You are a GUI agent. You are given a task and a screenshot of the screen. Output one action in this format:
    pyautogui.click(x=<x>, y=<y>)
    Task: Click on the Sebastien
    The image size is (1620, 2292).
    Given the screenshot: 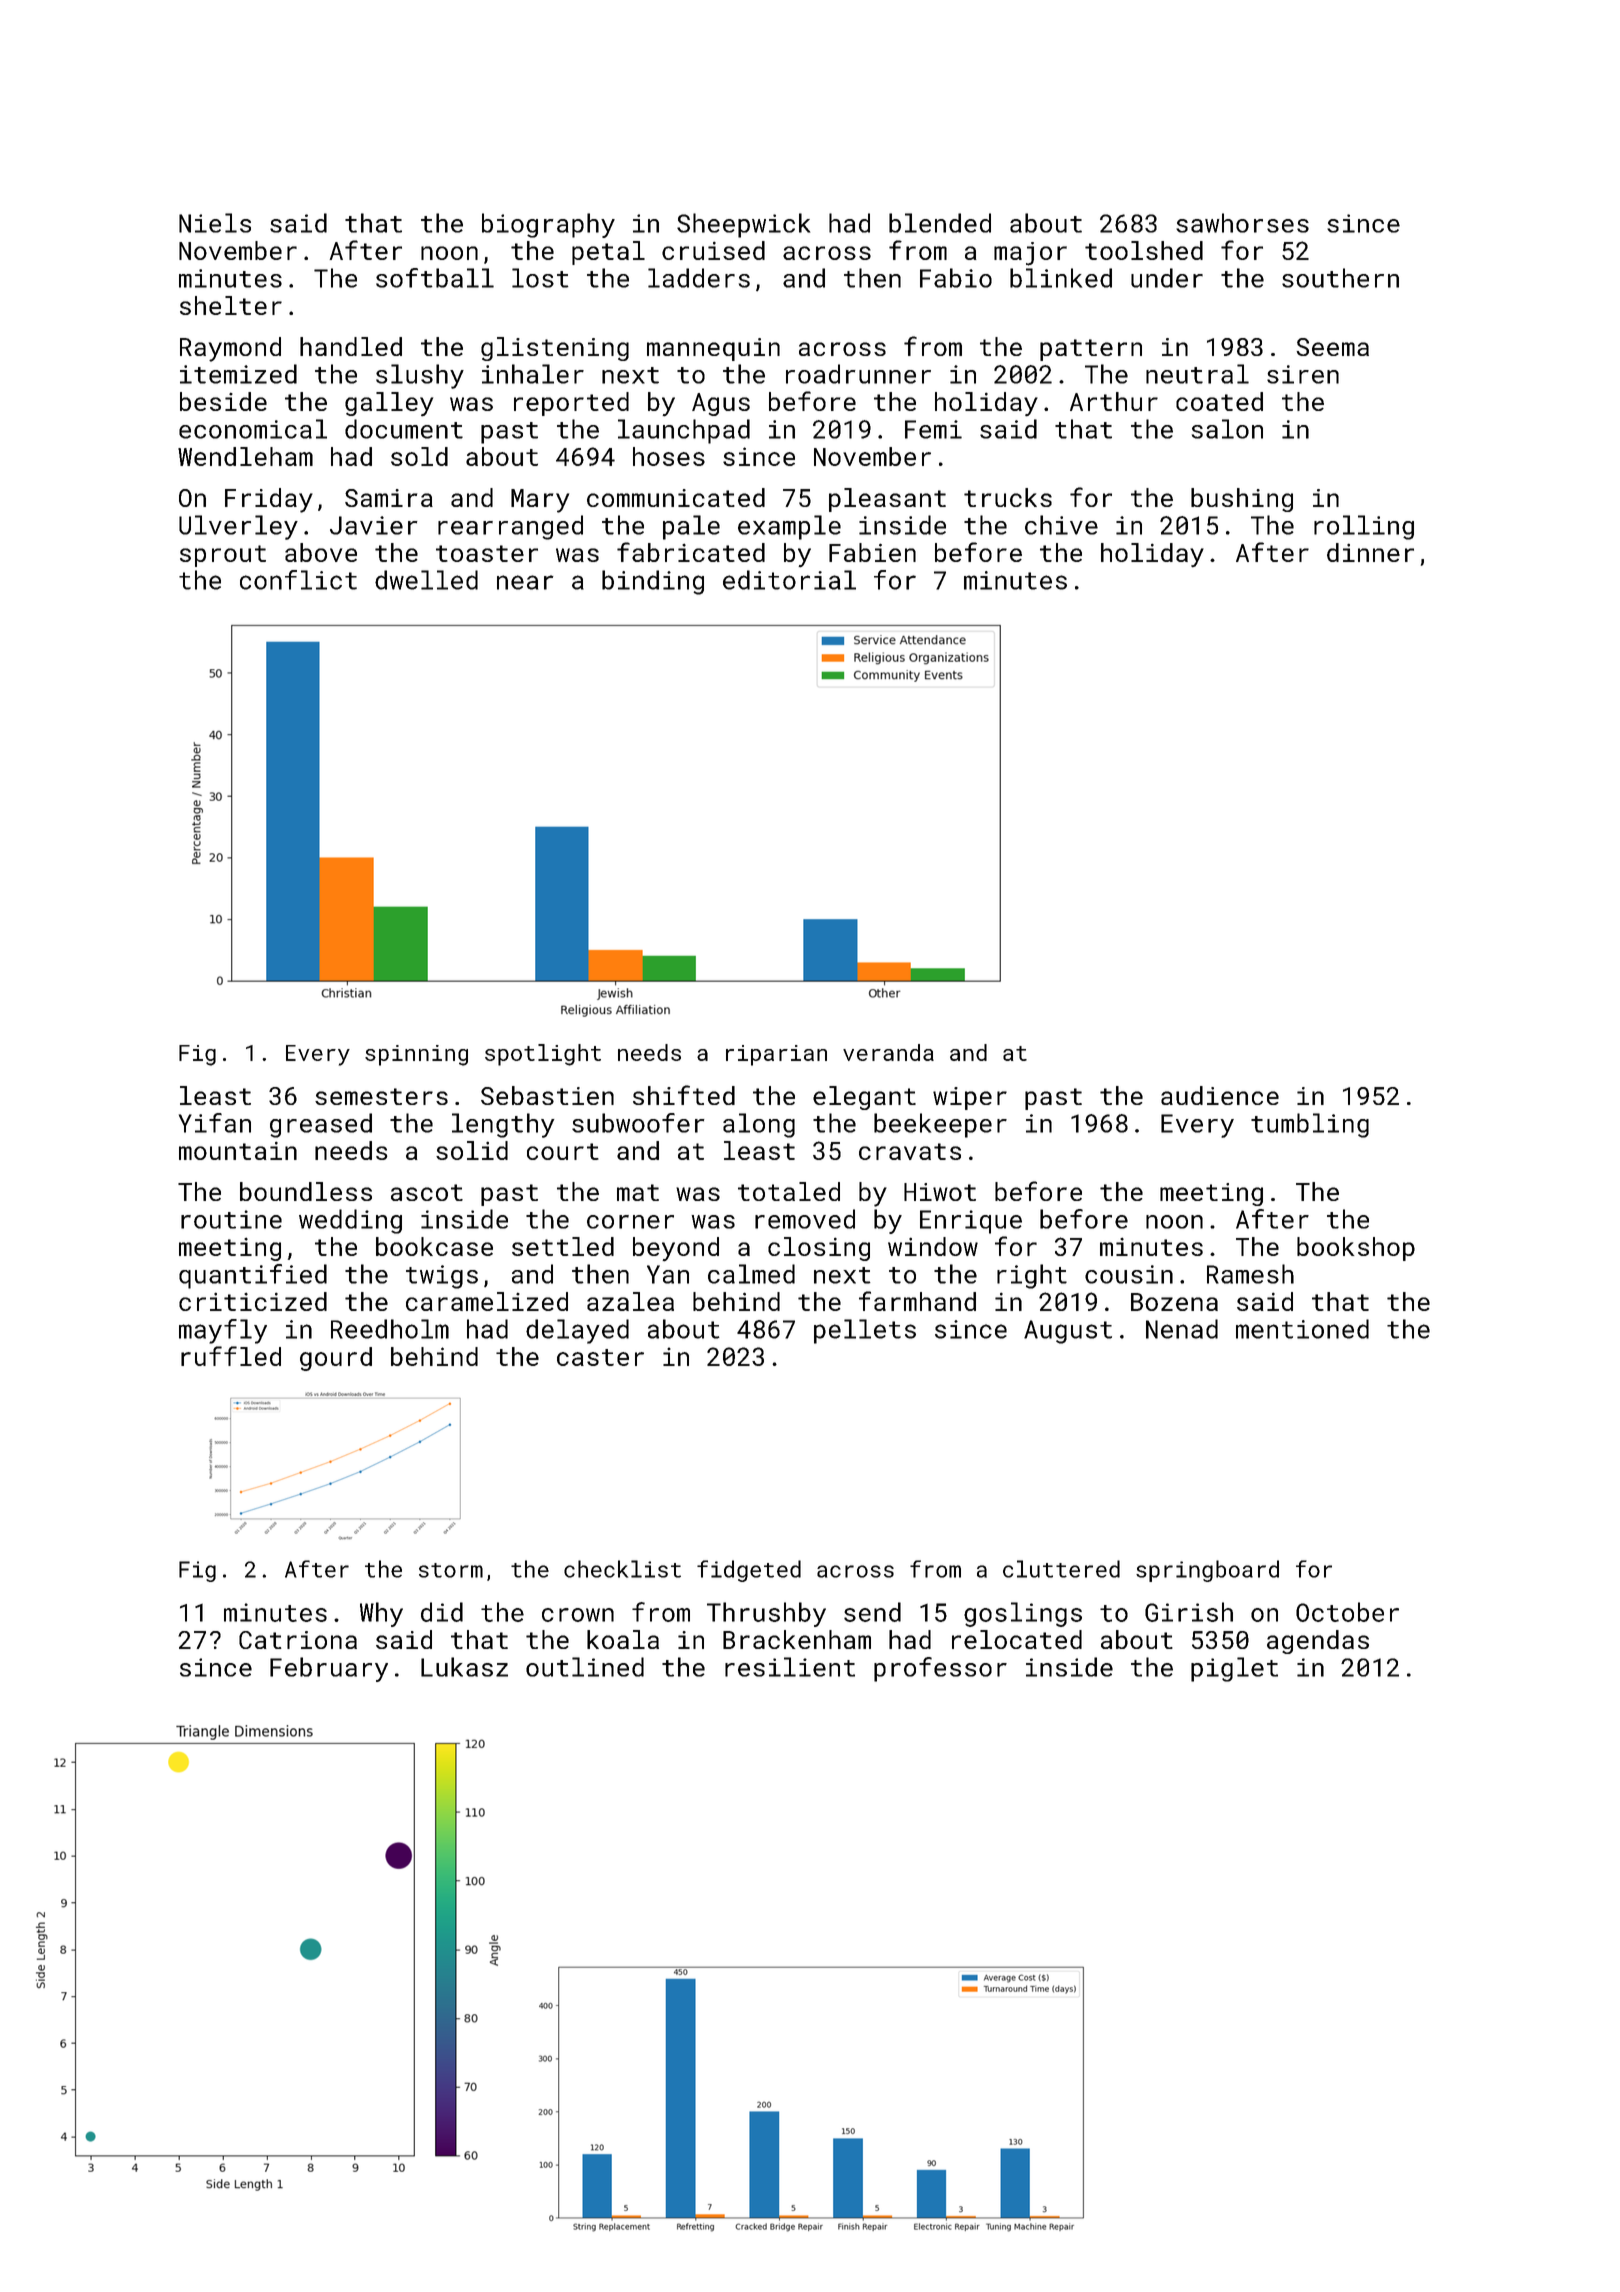 What is the action you would take?
    pyautogui.click(x=547, y=1095)
